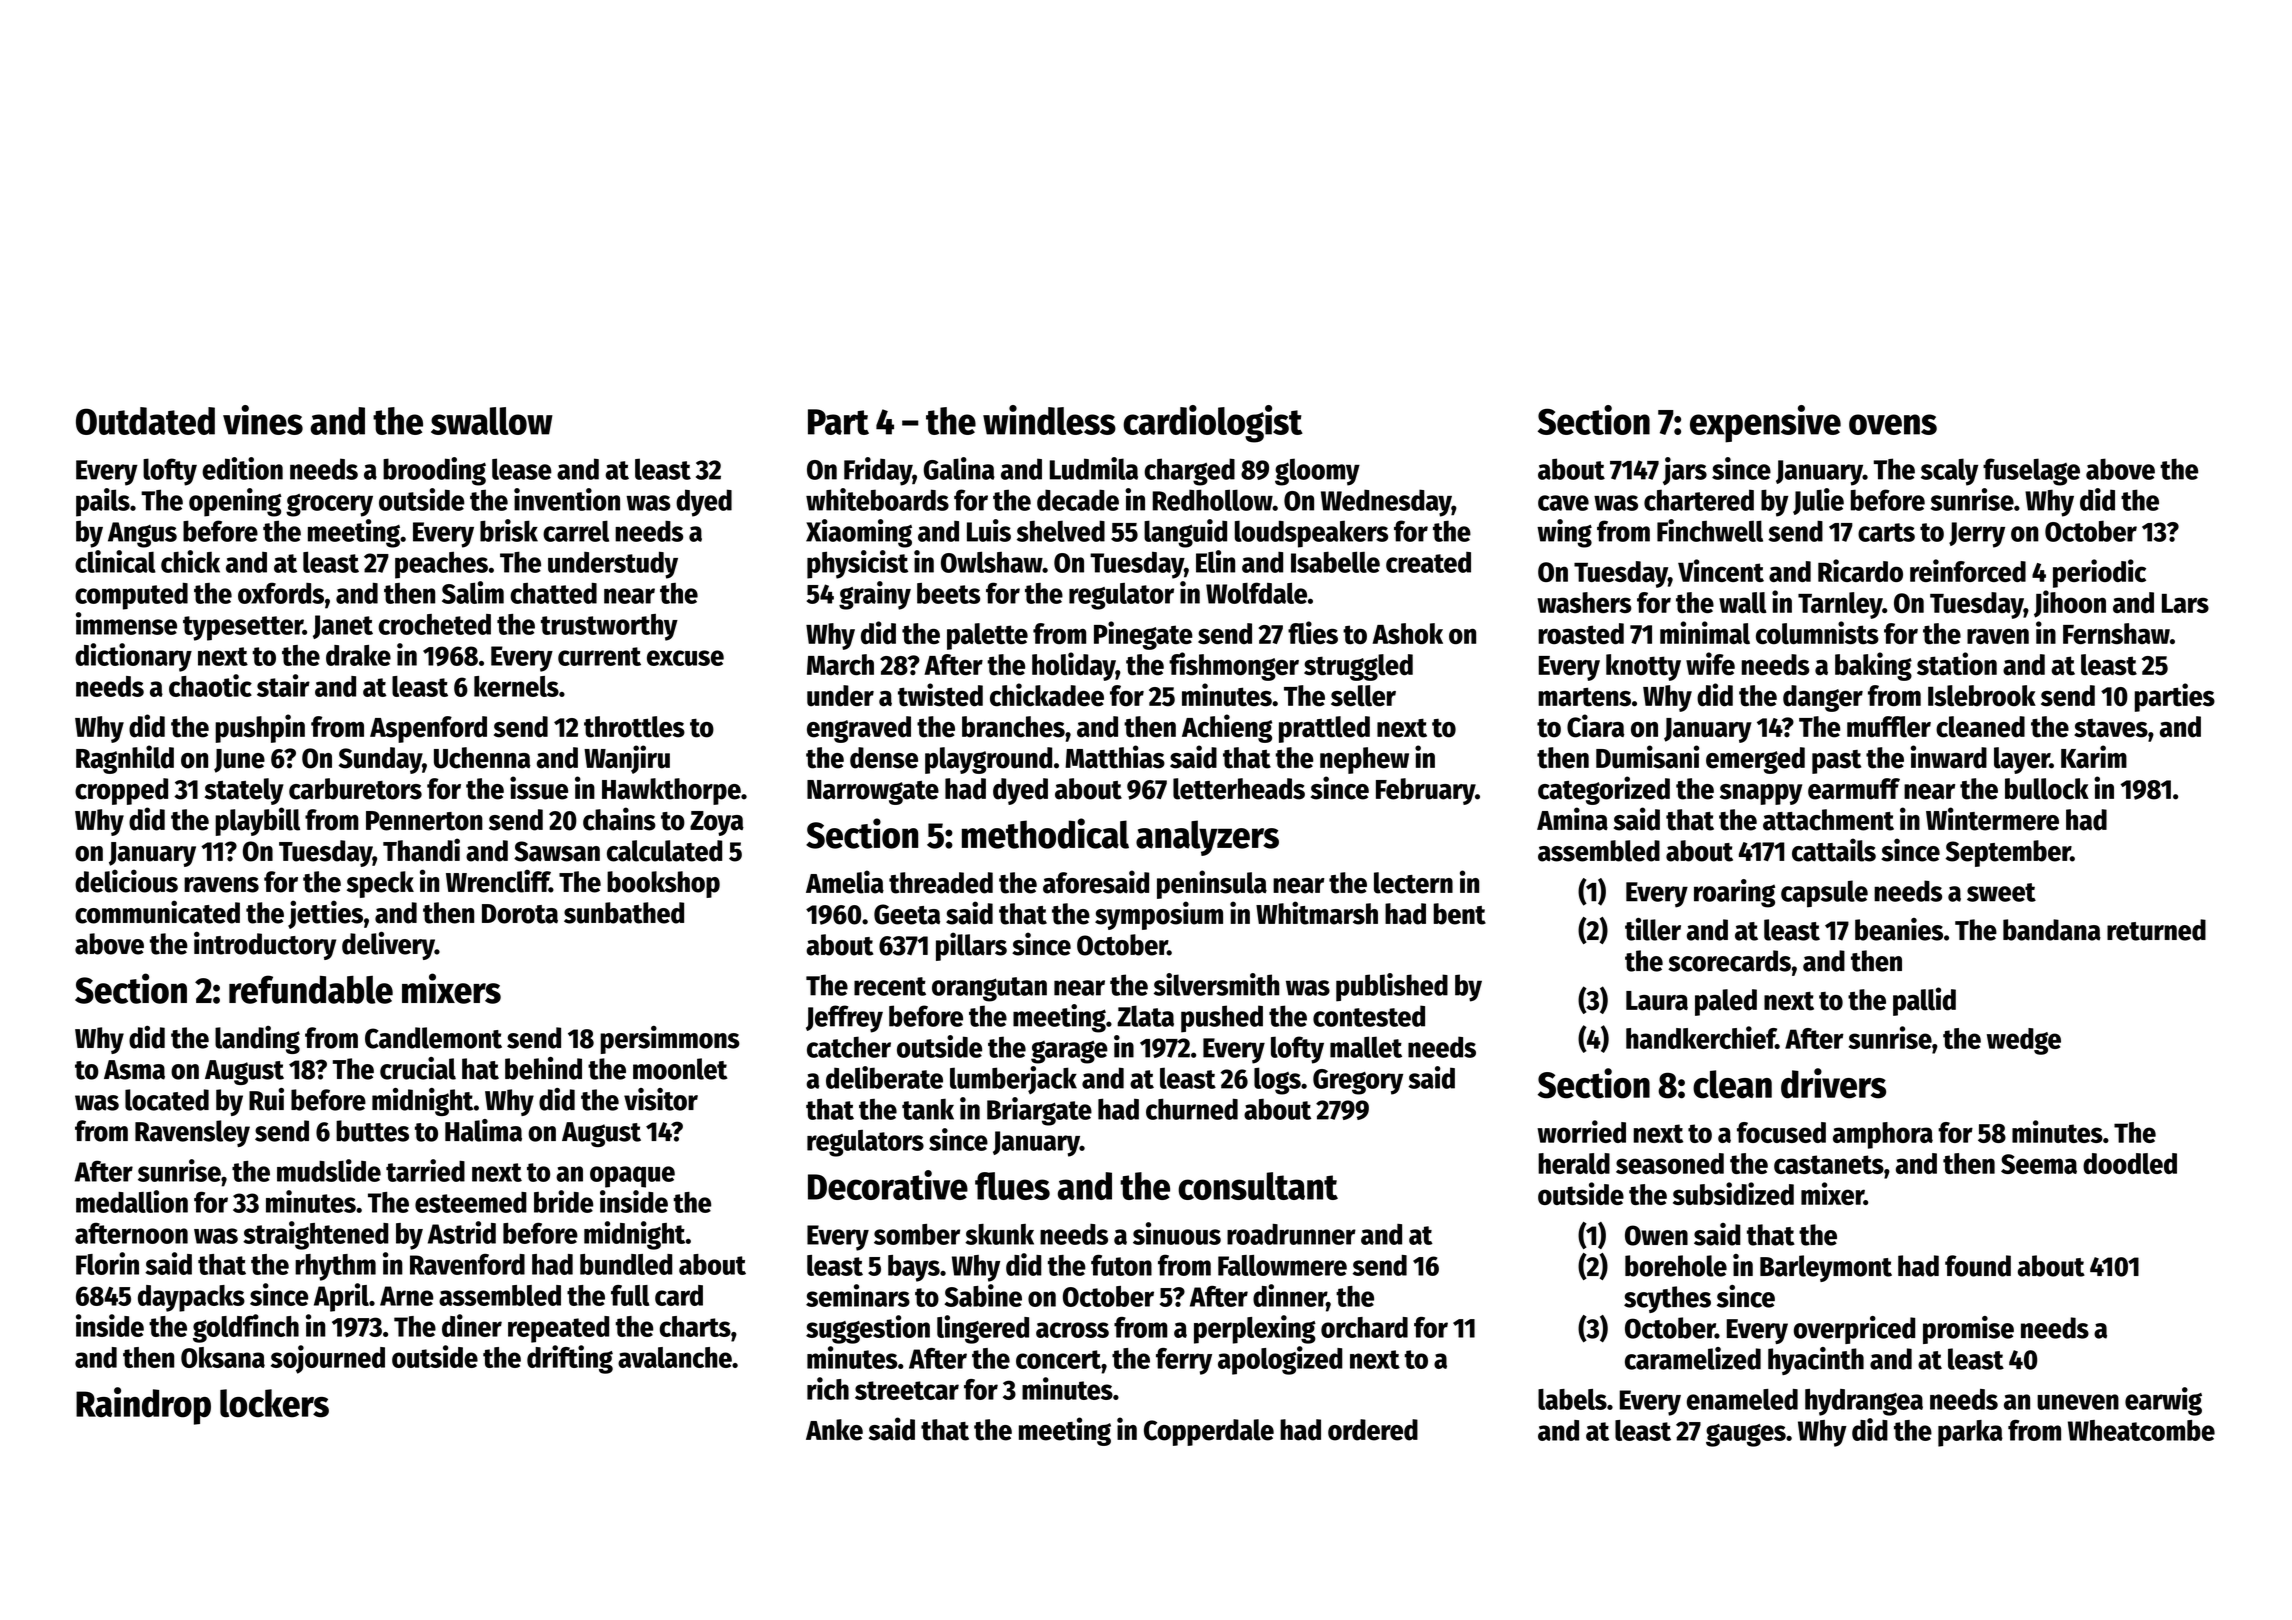 The image size is (2292, 1620). What do you see at coordinates (143, 1406) in the screenshot?
I see `Raindrop` at bounding box center [143, 1406].
